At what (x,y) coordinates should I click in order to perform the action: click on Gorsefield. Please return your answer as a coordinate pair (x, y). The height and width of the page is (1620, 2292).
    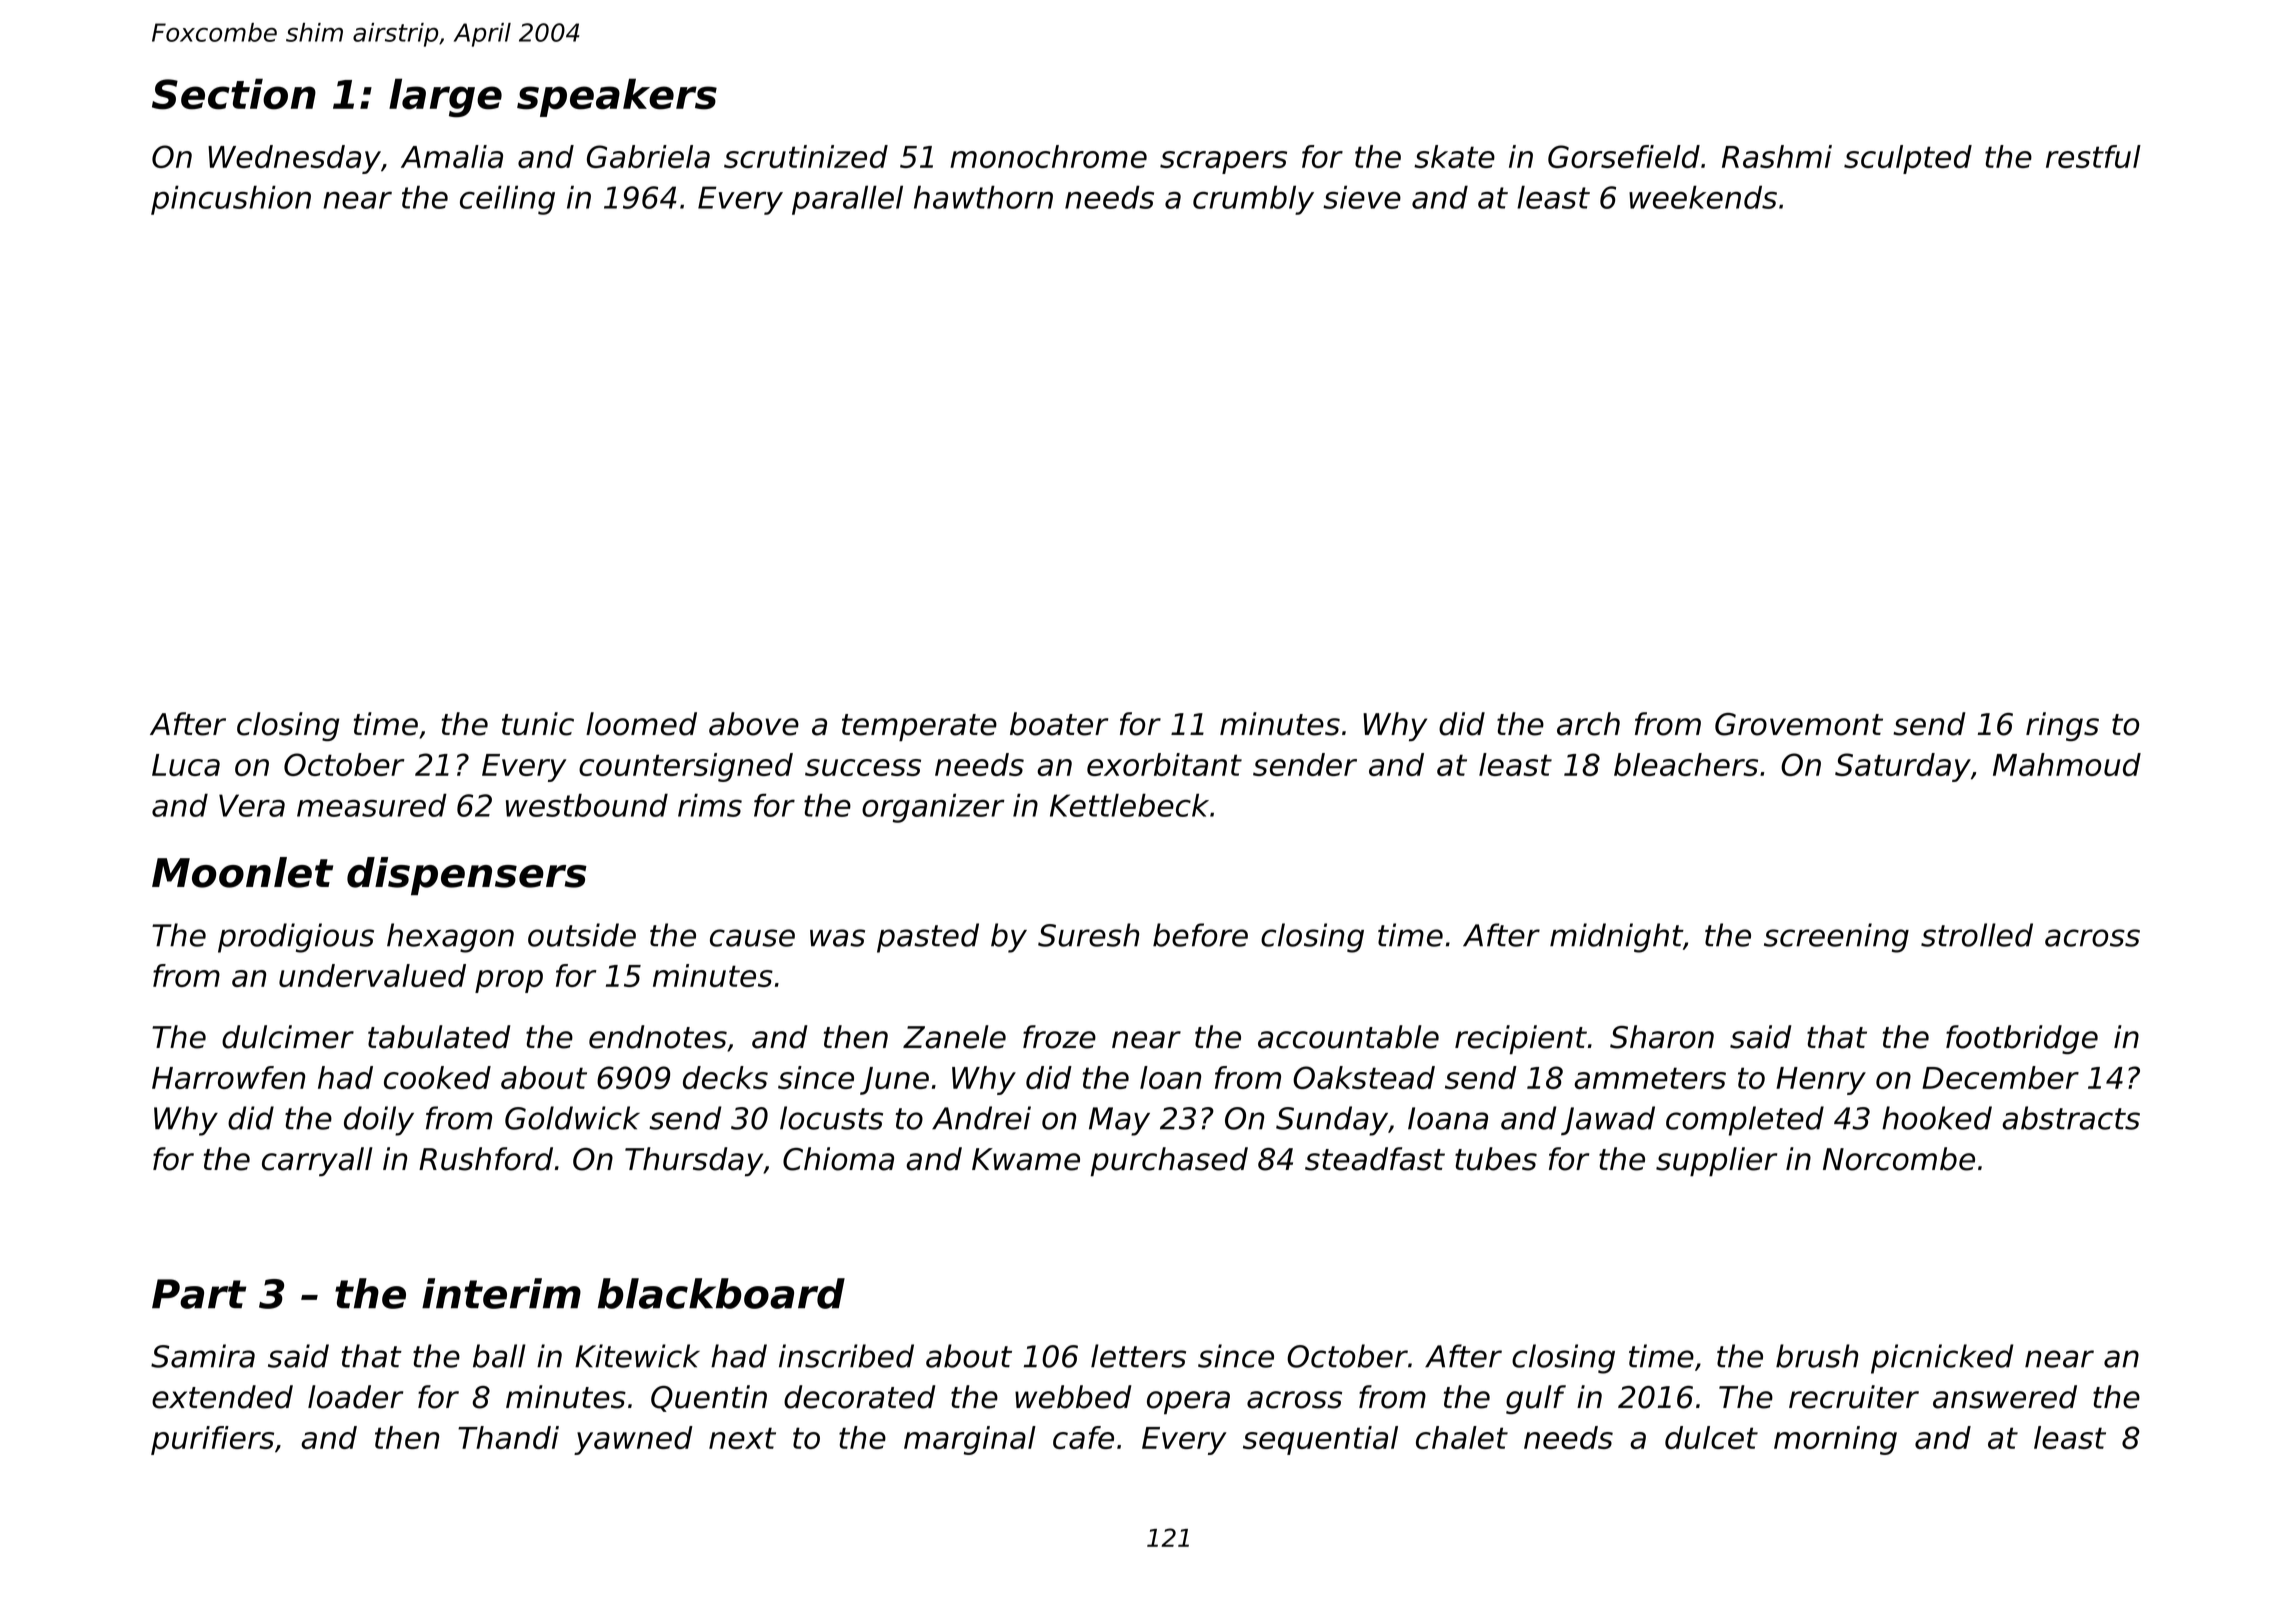
    Looking at the image, I should click on (1624, 156).
